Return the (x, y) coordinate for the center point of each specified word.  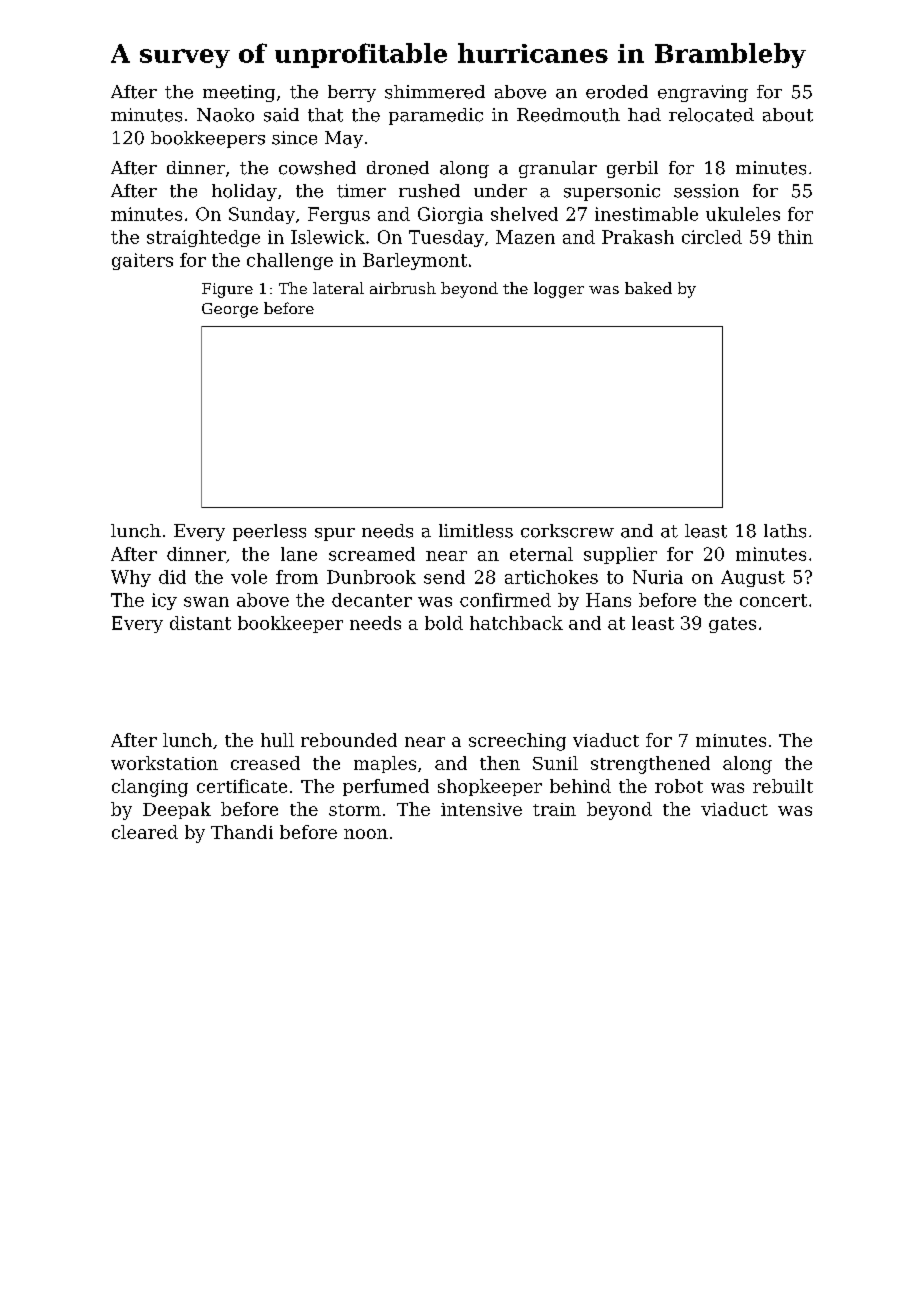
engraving (703, 93)
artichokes (551, 577)
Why (131, 578)
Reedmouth (568, 115)
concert (773, 600)
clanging (150, 788)
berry (352, 93)
